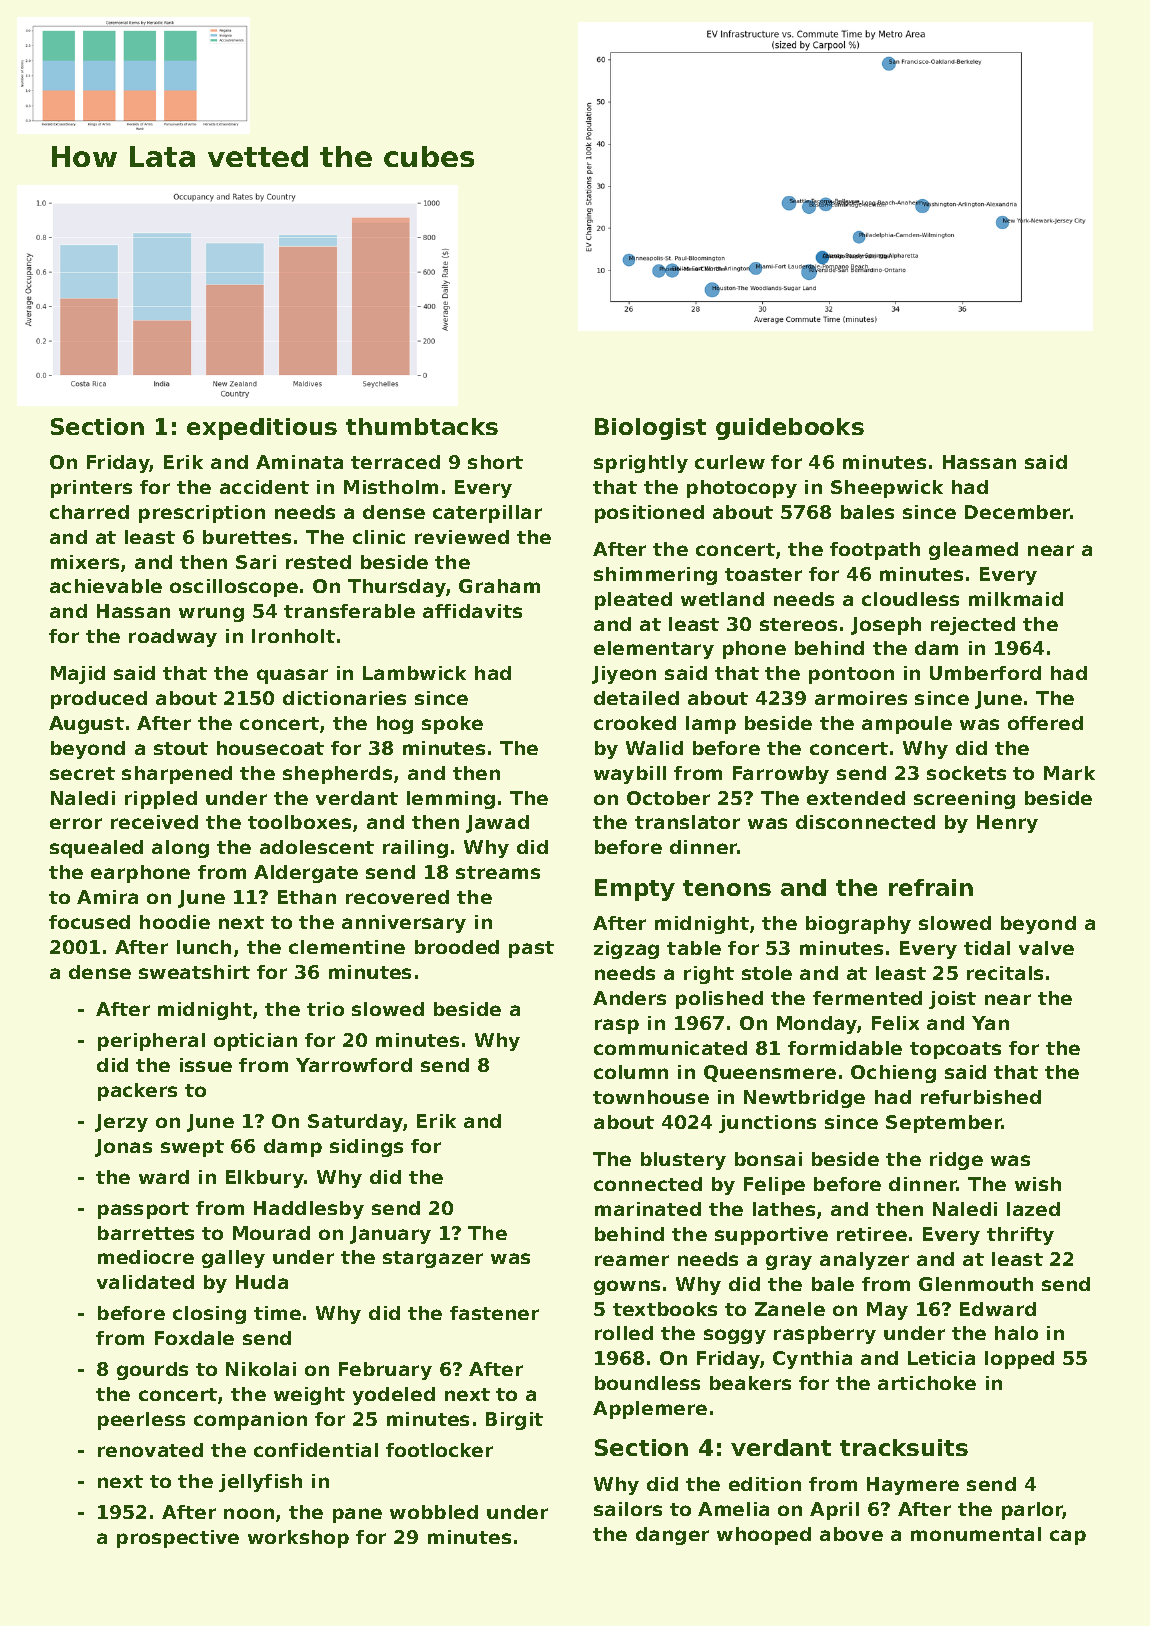 This screenshot has width=1150, height=1626. Describe the element at coordinates (985, 673) in the screenshot. I see `Umberford` at that location.
